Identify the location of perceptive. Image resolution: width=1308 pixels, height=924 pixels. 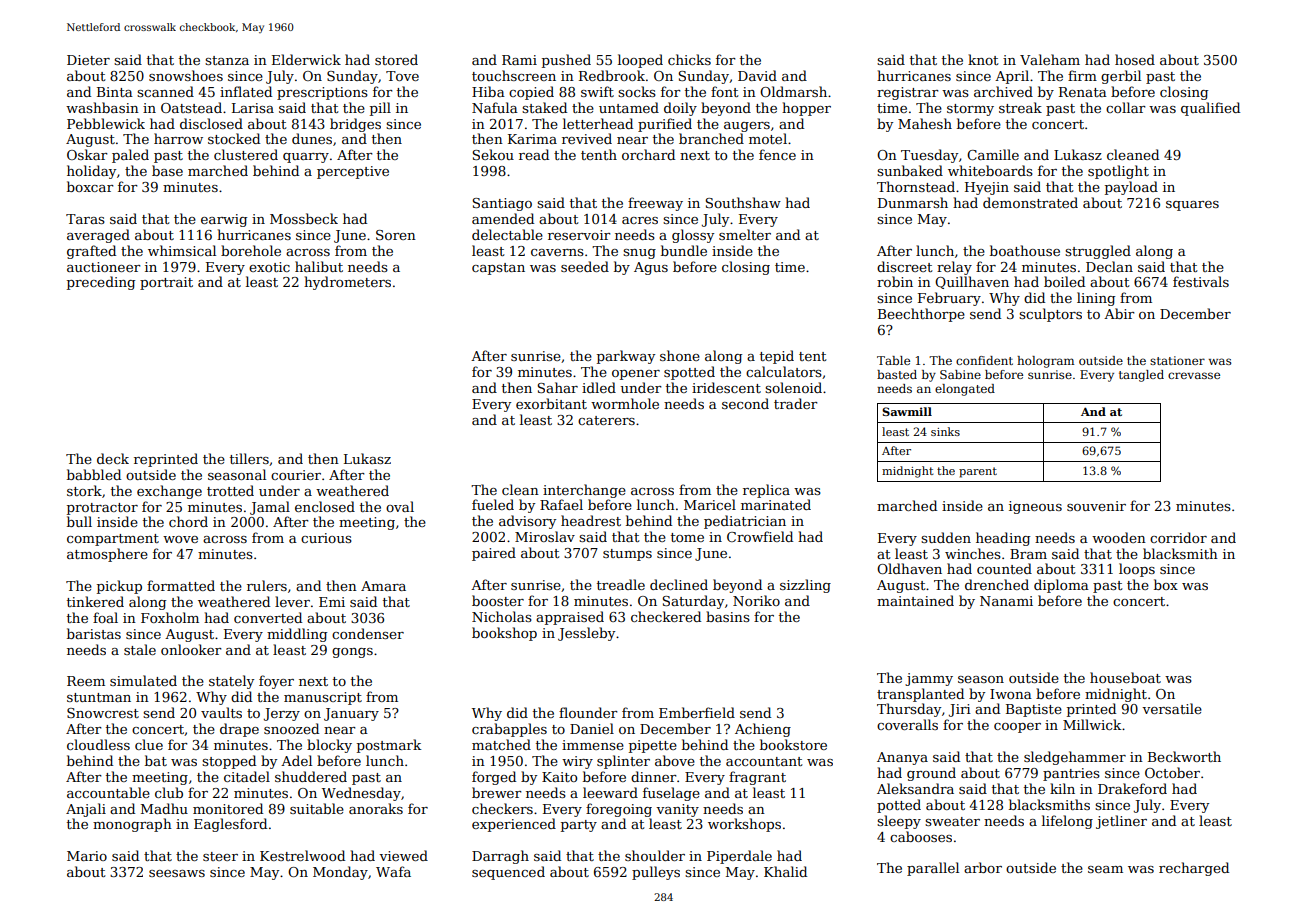
(353, 172).
